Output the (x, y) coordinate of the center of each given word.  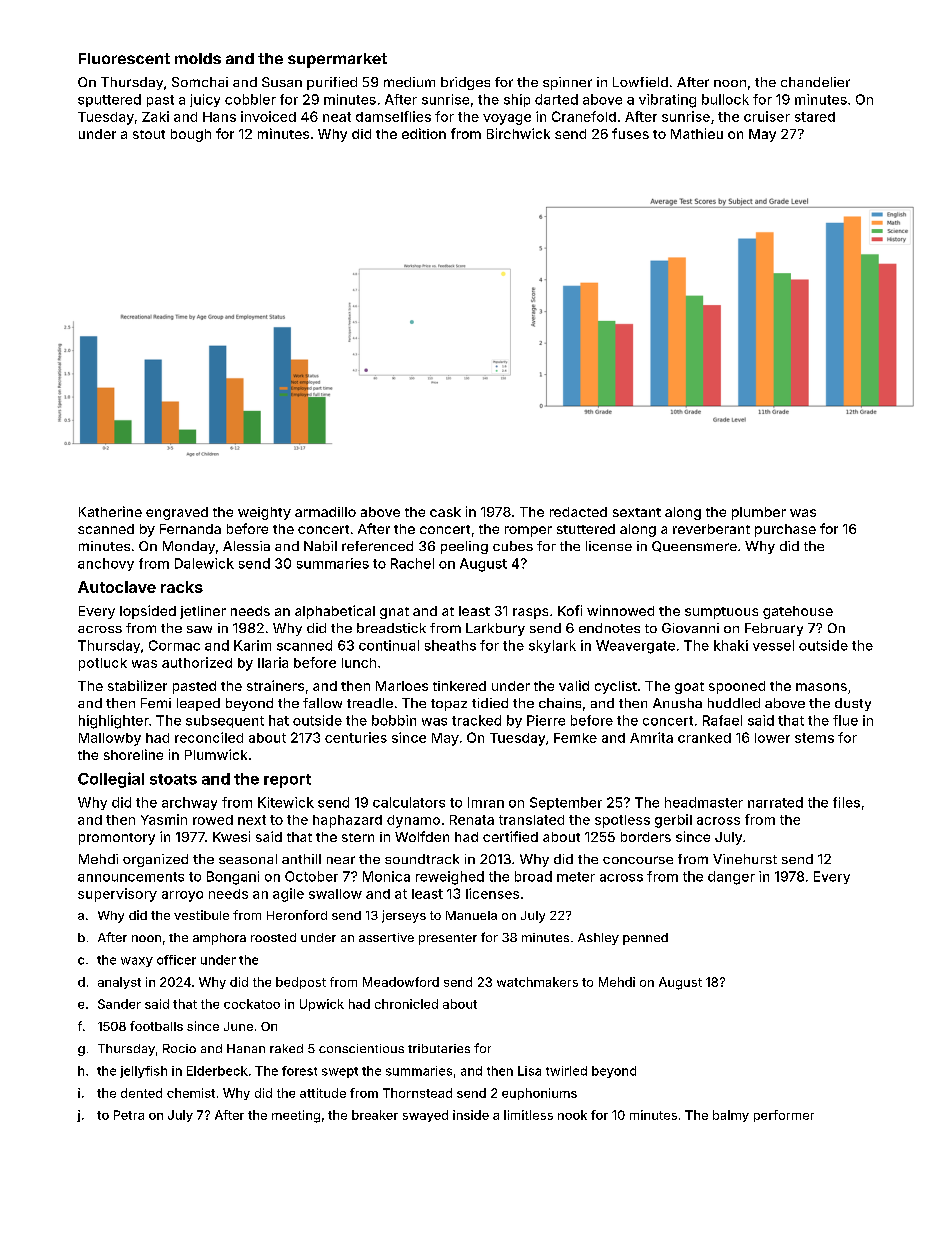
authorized (197, 662)
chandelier (815, 82)
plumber (759, 513)
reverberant (711, 529)
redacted (578, 512)
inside (471, 1115)
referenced (377, 546)
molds (198, 58)
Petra (129, 1115)
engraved (177, 513)
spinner (567, 83)
